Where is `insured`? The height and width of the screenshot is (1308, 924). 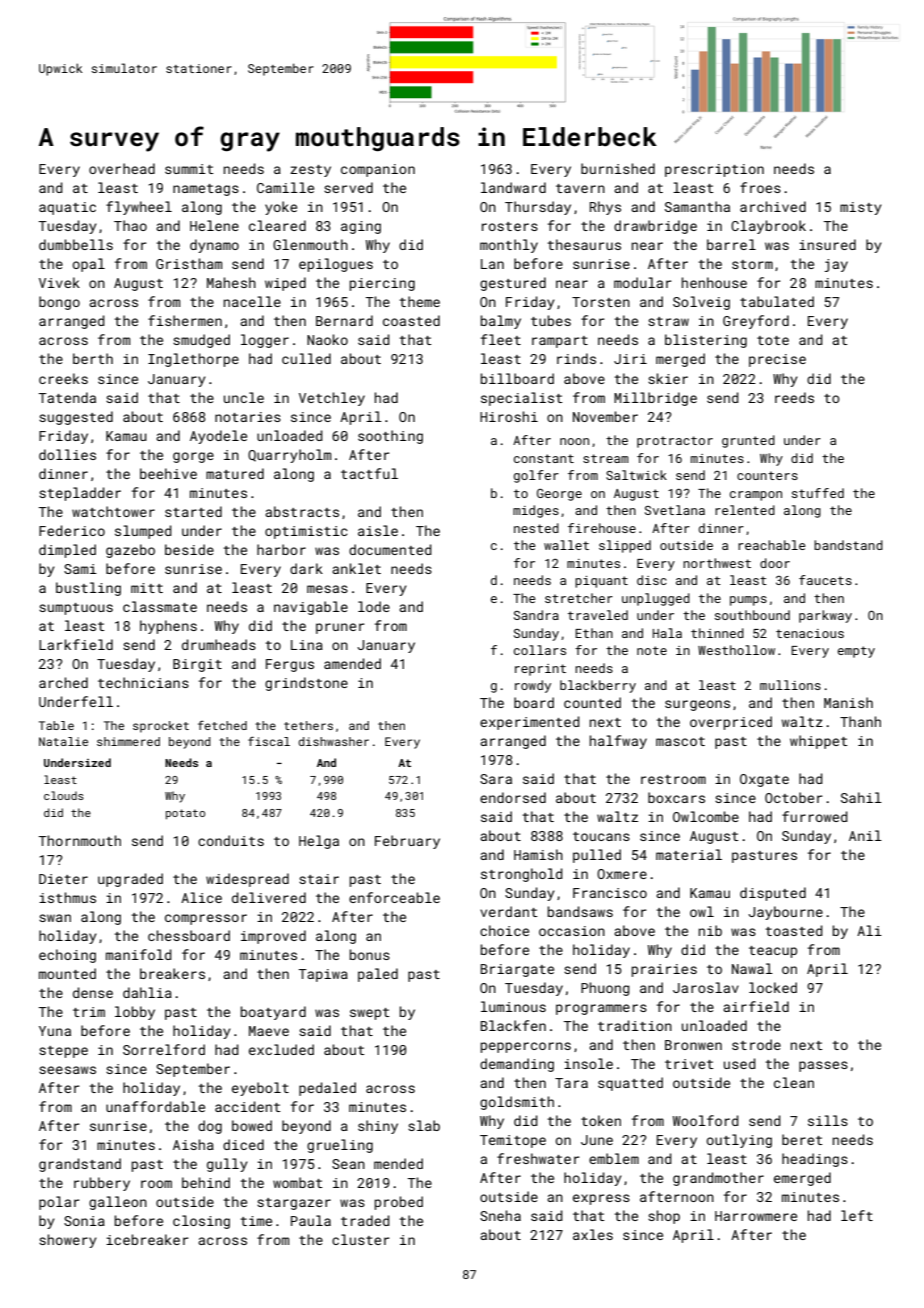 insured is located at coordinates (827, 244).
